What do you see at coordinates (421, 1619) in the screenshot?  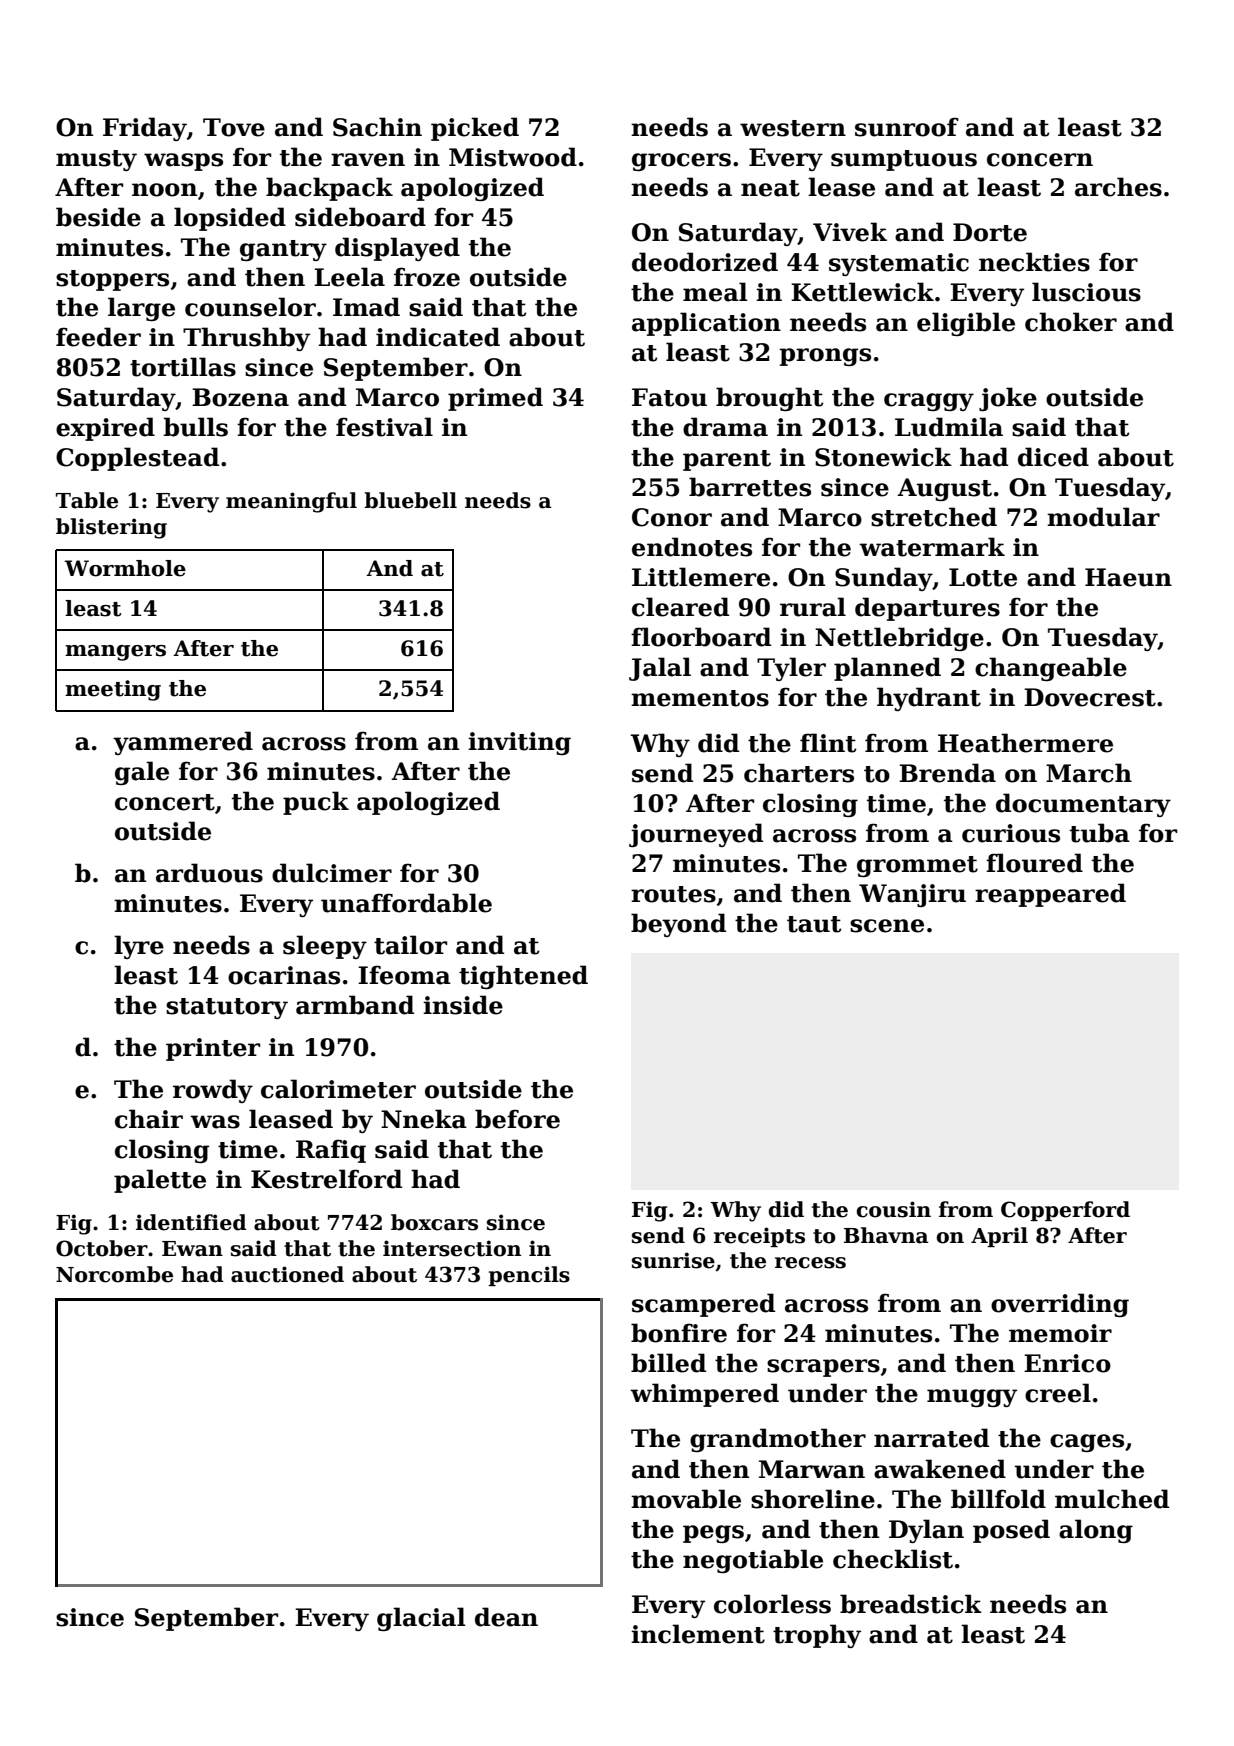 I see `glacial` at bounding box center [421, 1619].
